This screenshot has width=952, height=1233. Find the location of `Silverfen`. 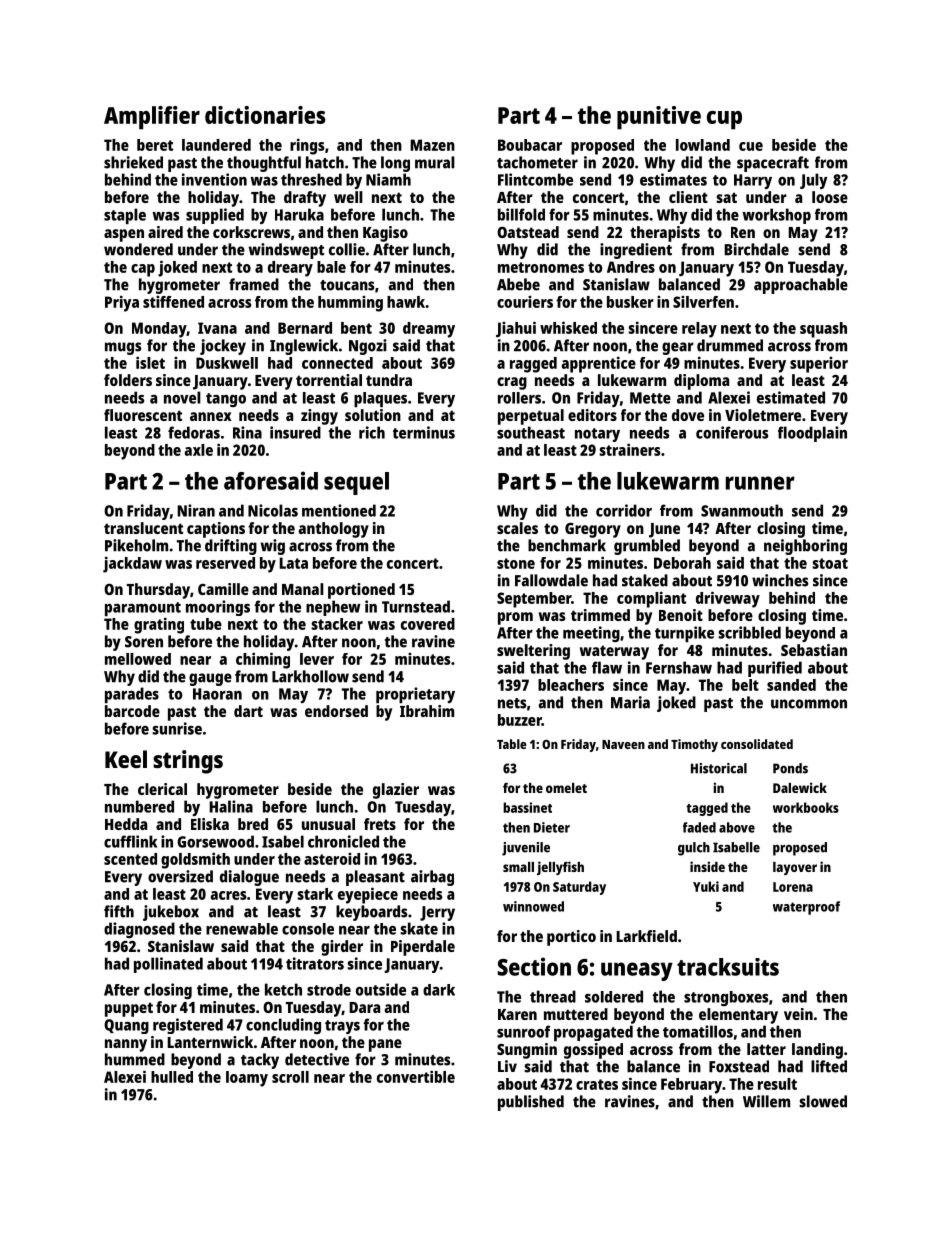

Silverfen is located at coordinates (703, 302).
